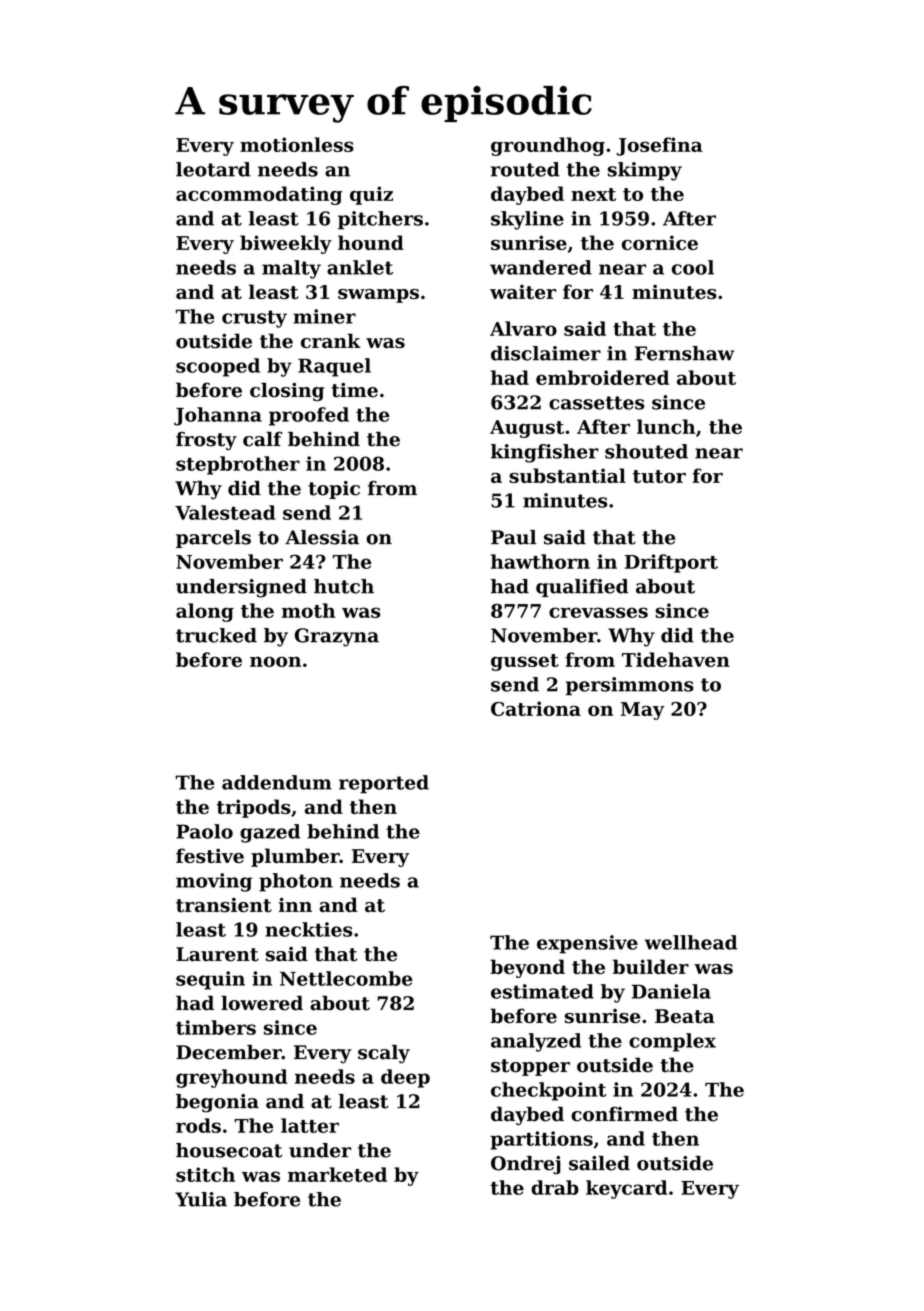  What do you see at coordinates (201, 1199) in the screenshot?
I see `Yulia` at bounding box center [201, 1199].
